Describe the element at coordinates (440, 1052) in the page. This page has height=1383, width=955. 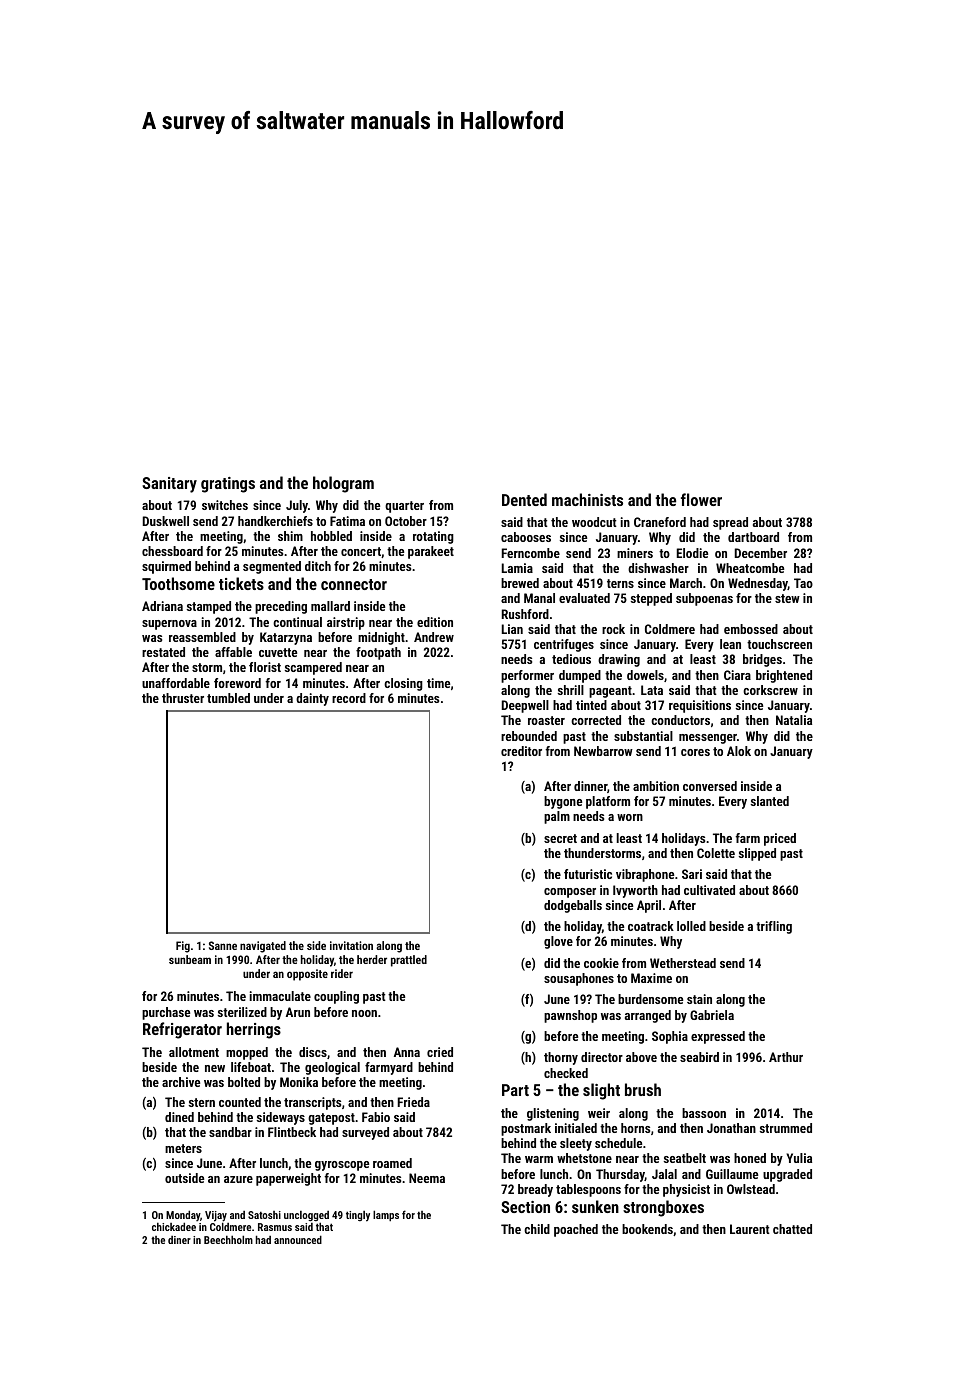
I see `cried` at that location.
